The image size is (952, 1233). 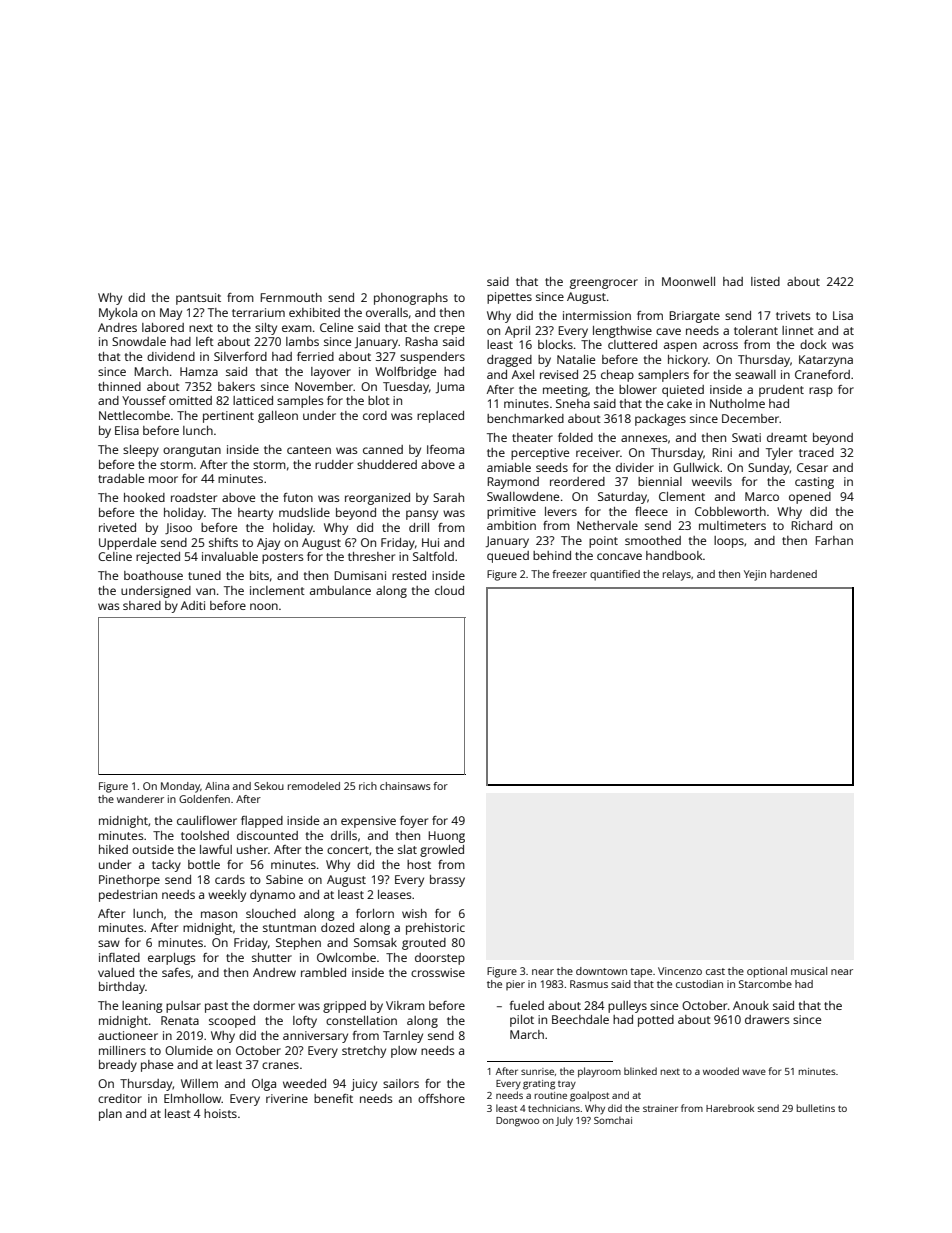 What do you see at coordinates (765, 281) in the screenshot?
I see `listed` at bounding box center [765, 281].
